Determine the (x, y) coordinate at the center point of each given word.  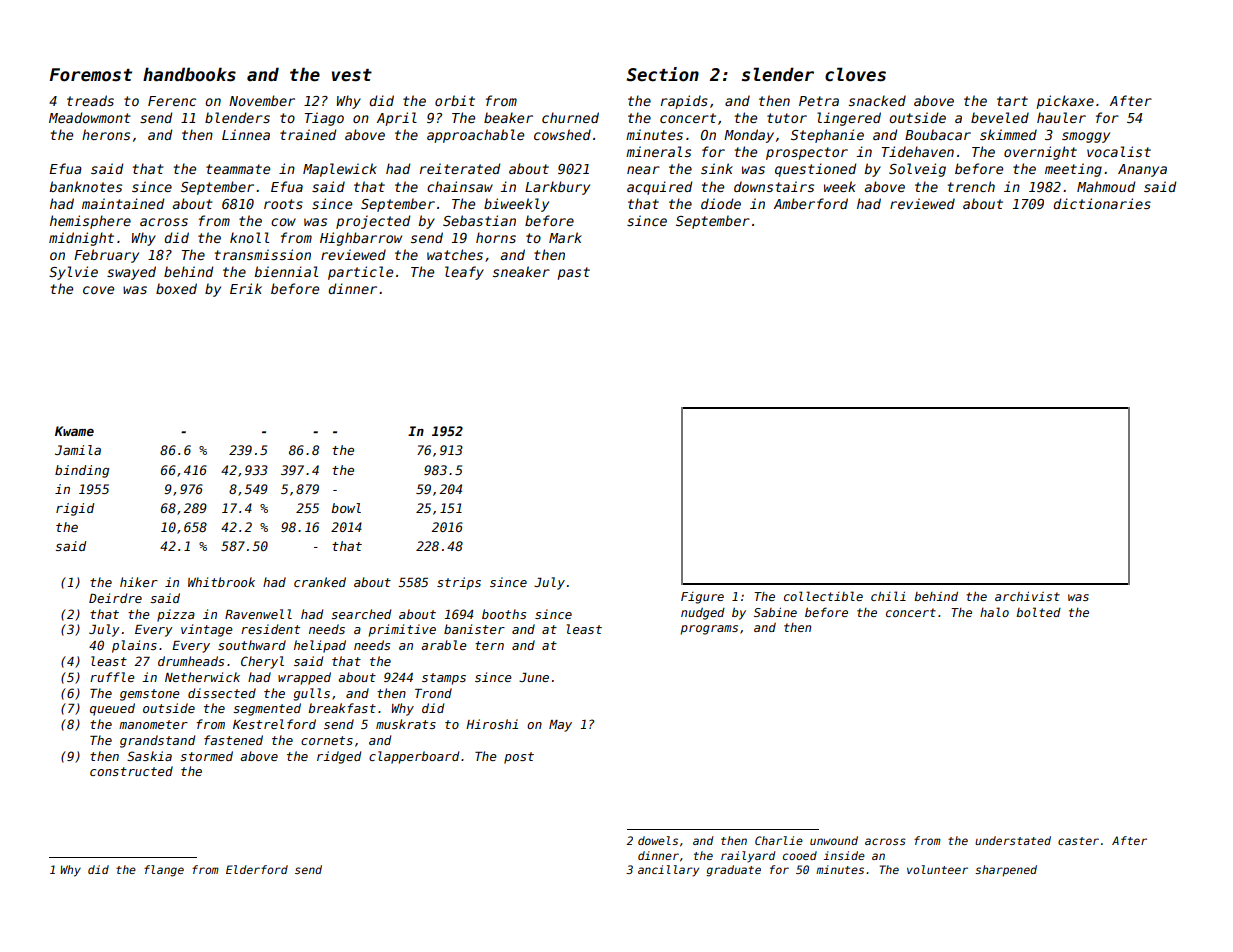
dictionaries (1102, 203)
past (573, 273)
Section (663, 74)
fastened (233, 740)
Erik (246, 288)
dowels (658, 840)
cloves (855, 74)
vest (352, 75)
